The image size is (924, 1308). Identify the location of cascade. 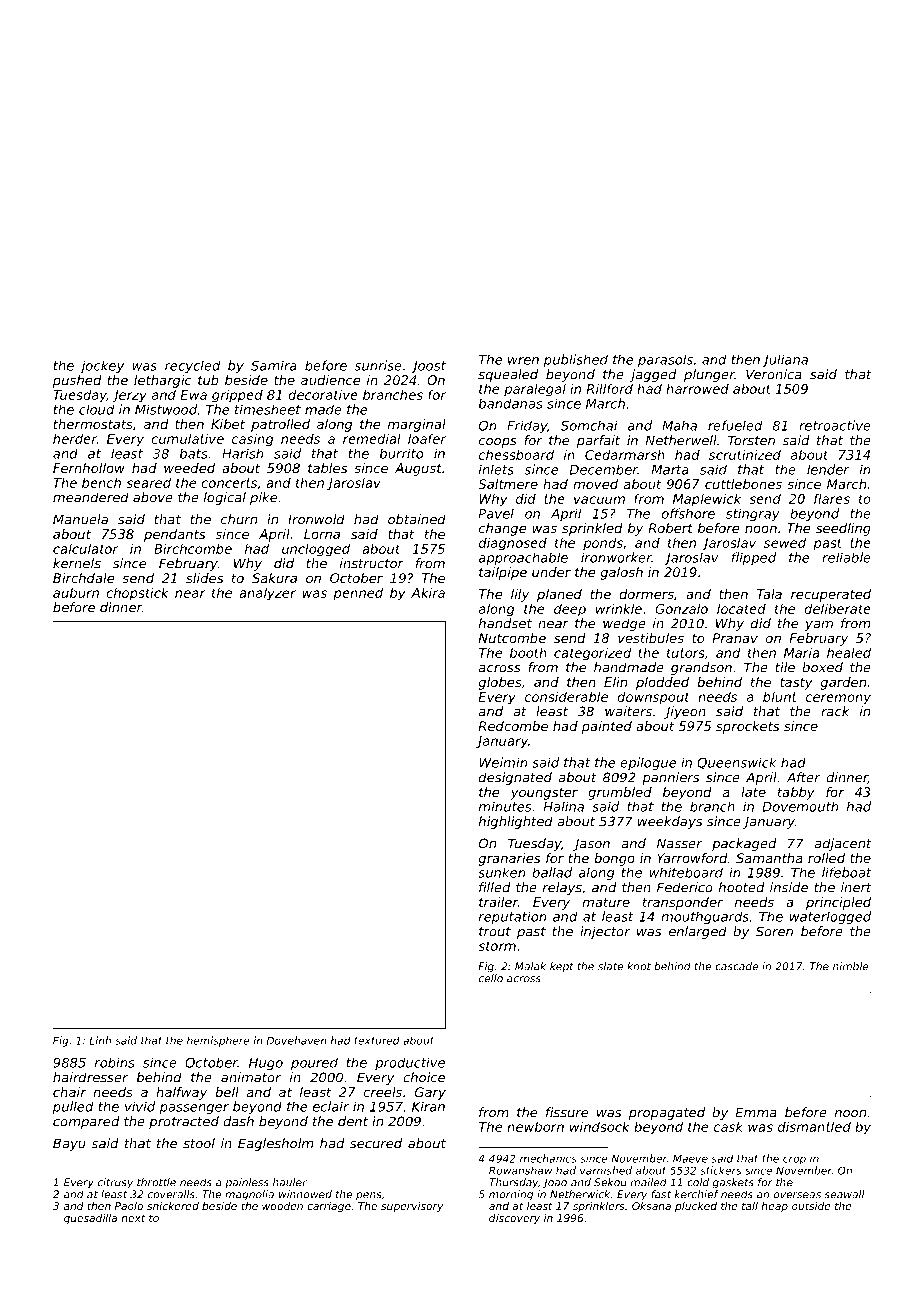
(737, 966).
